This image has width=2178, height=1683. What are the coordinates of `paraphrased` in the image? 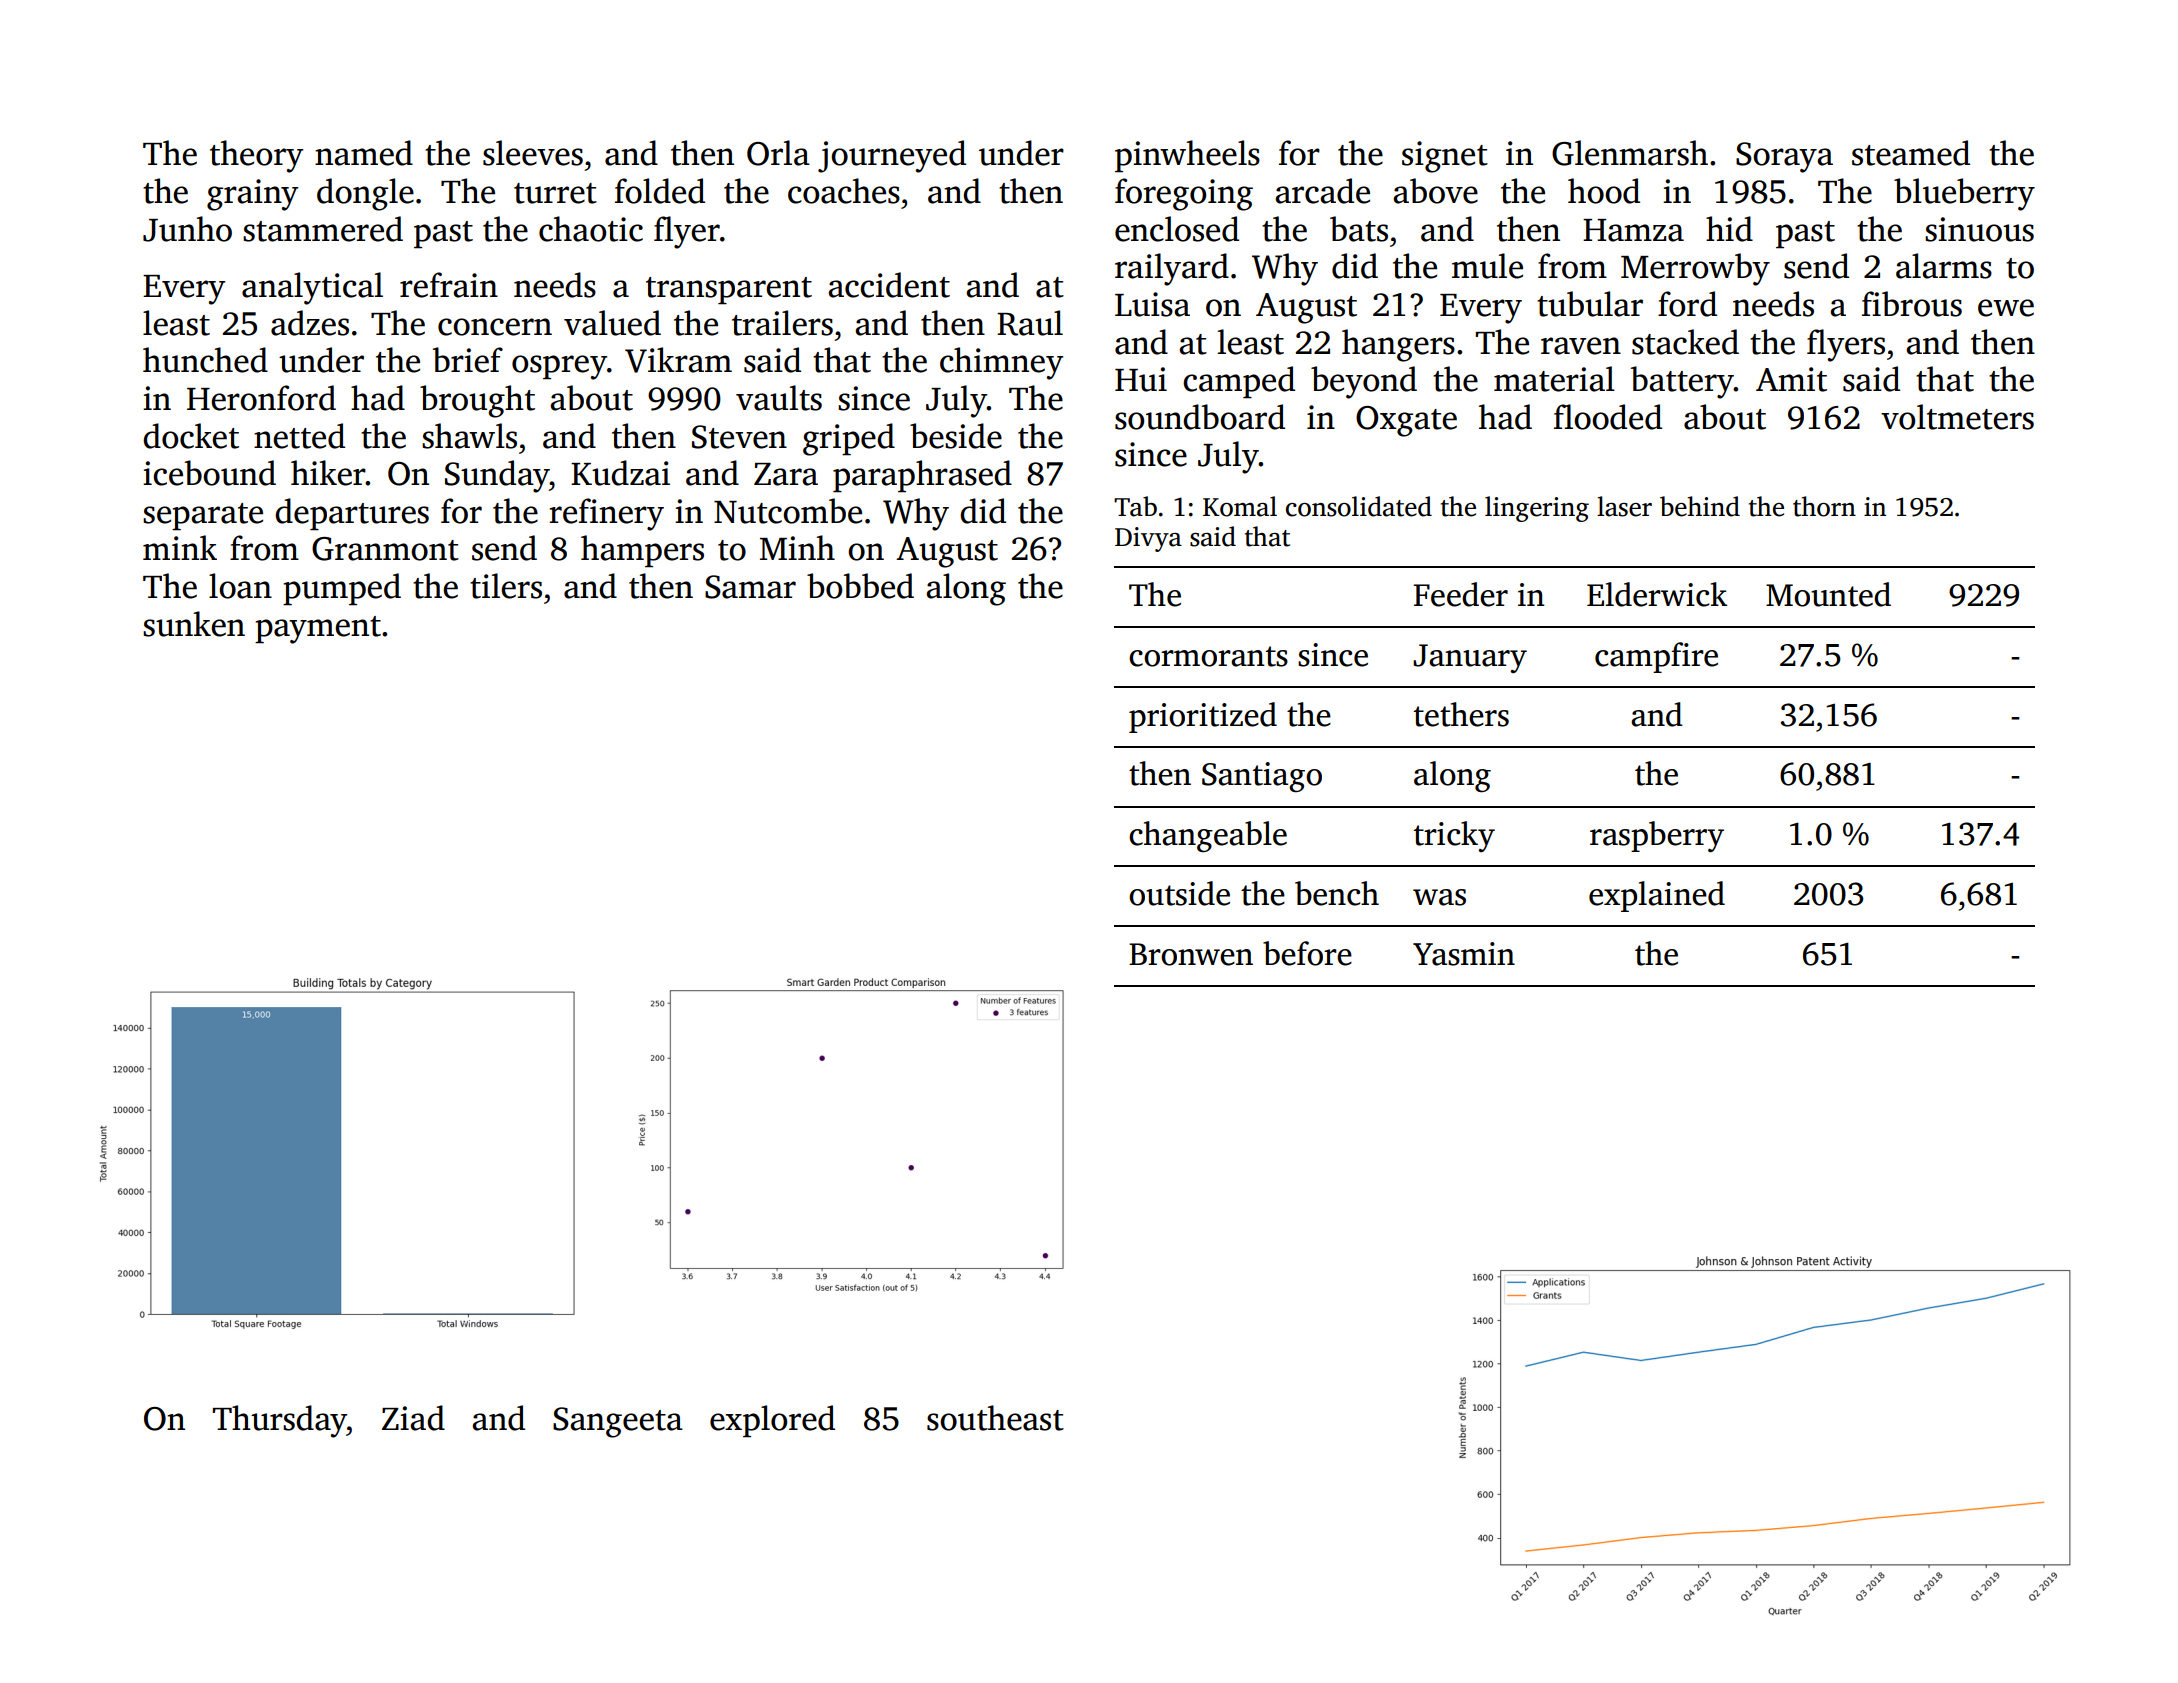 It's located at (922, 476).
